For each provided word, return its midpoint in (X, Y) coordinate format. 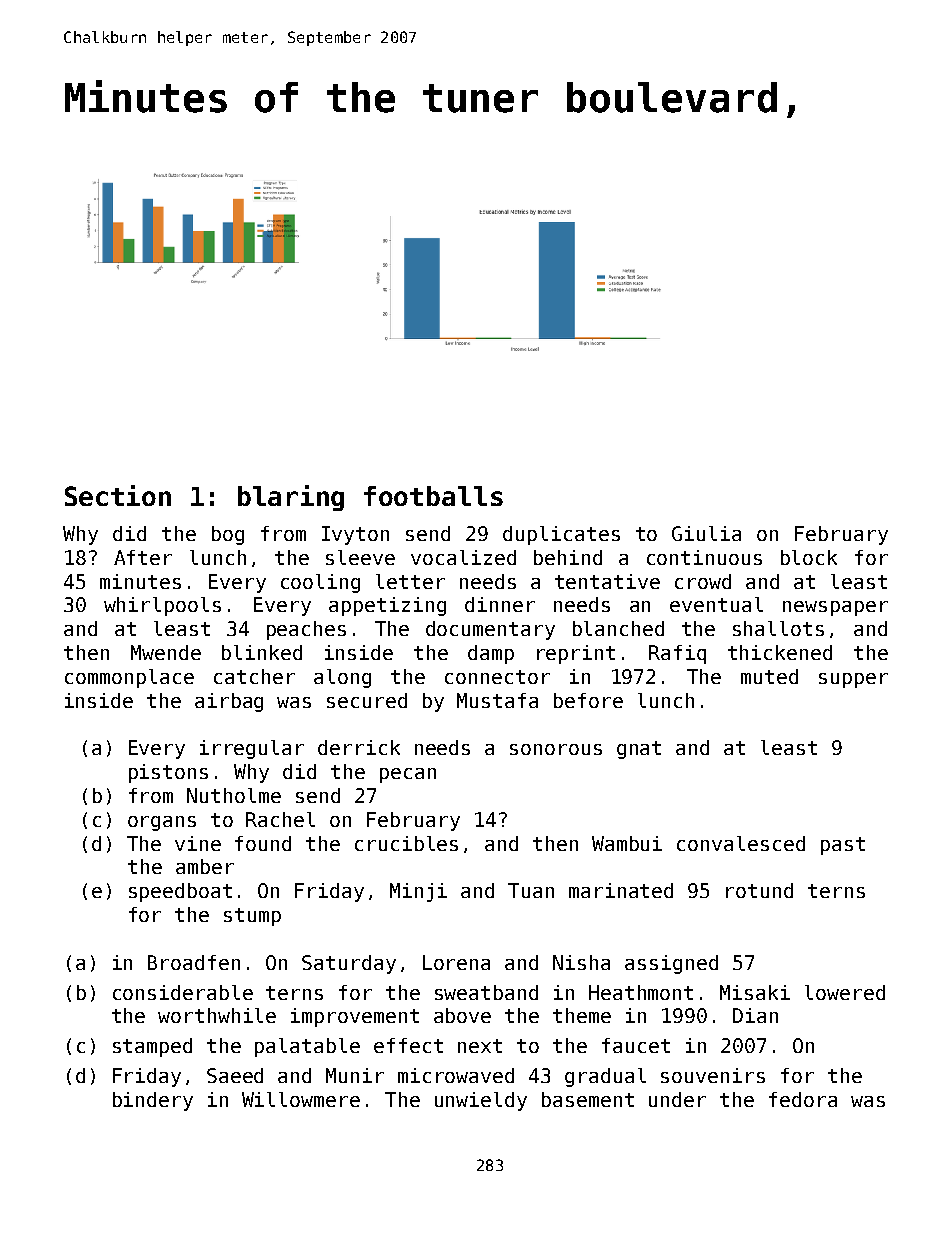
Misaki (755, 992)
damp (491, 654)
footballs (433, 496)
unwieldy (481, 1101)
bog (228, 535)
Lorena (456, 962)
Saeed (235, 1075)
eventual (716, 604)
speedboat (180, 892)
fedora (803, 1099)
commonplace (129, 678)
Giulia (706, 533)
